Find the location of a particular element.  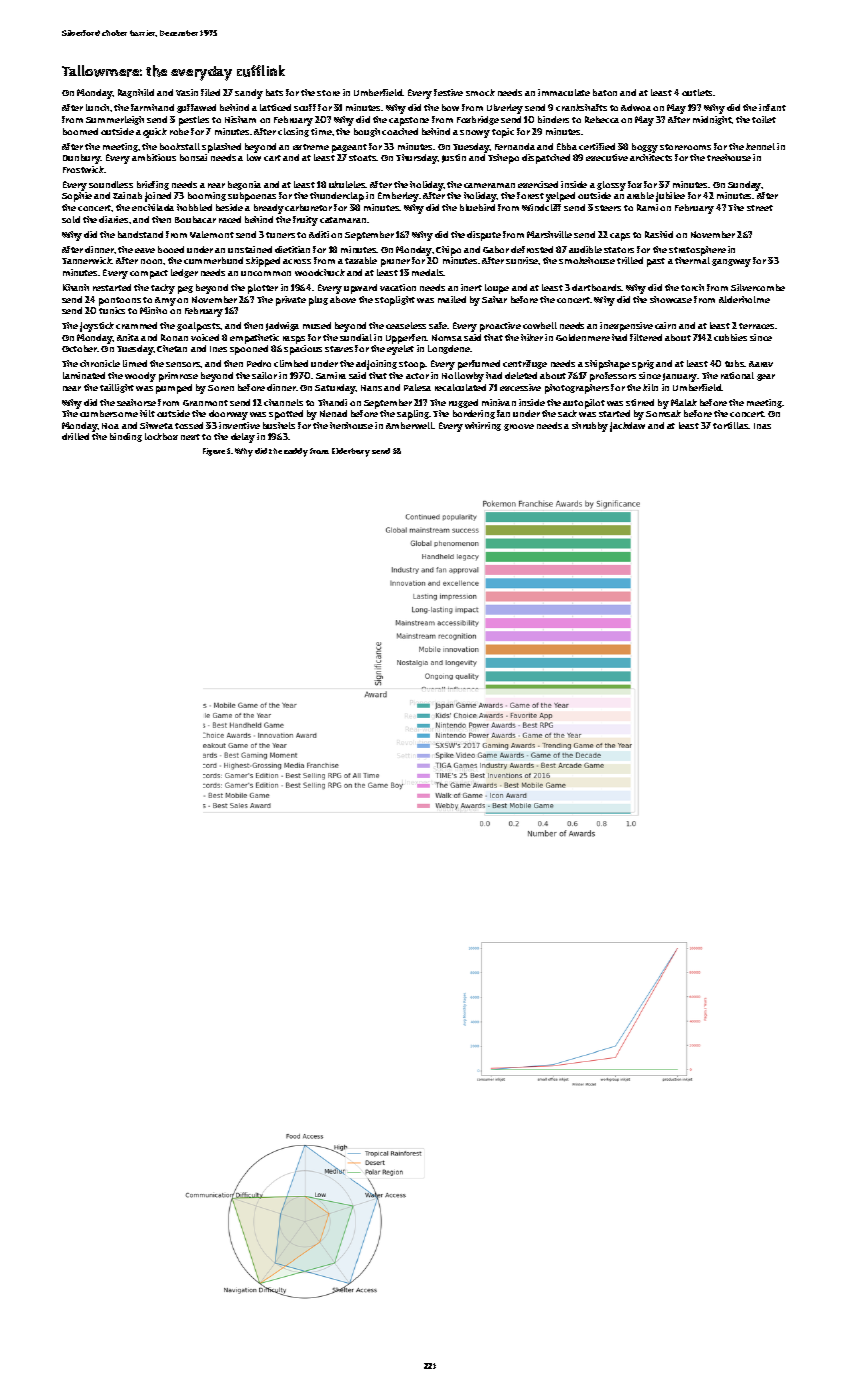

Foxbridge is located at coordinates (478, 120).
